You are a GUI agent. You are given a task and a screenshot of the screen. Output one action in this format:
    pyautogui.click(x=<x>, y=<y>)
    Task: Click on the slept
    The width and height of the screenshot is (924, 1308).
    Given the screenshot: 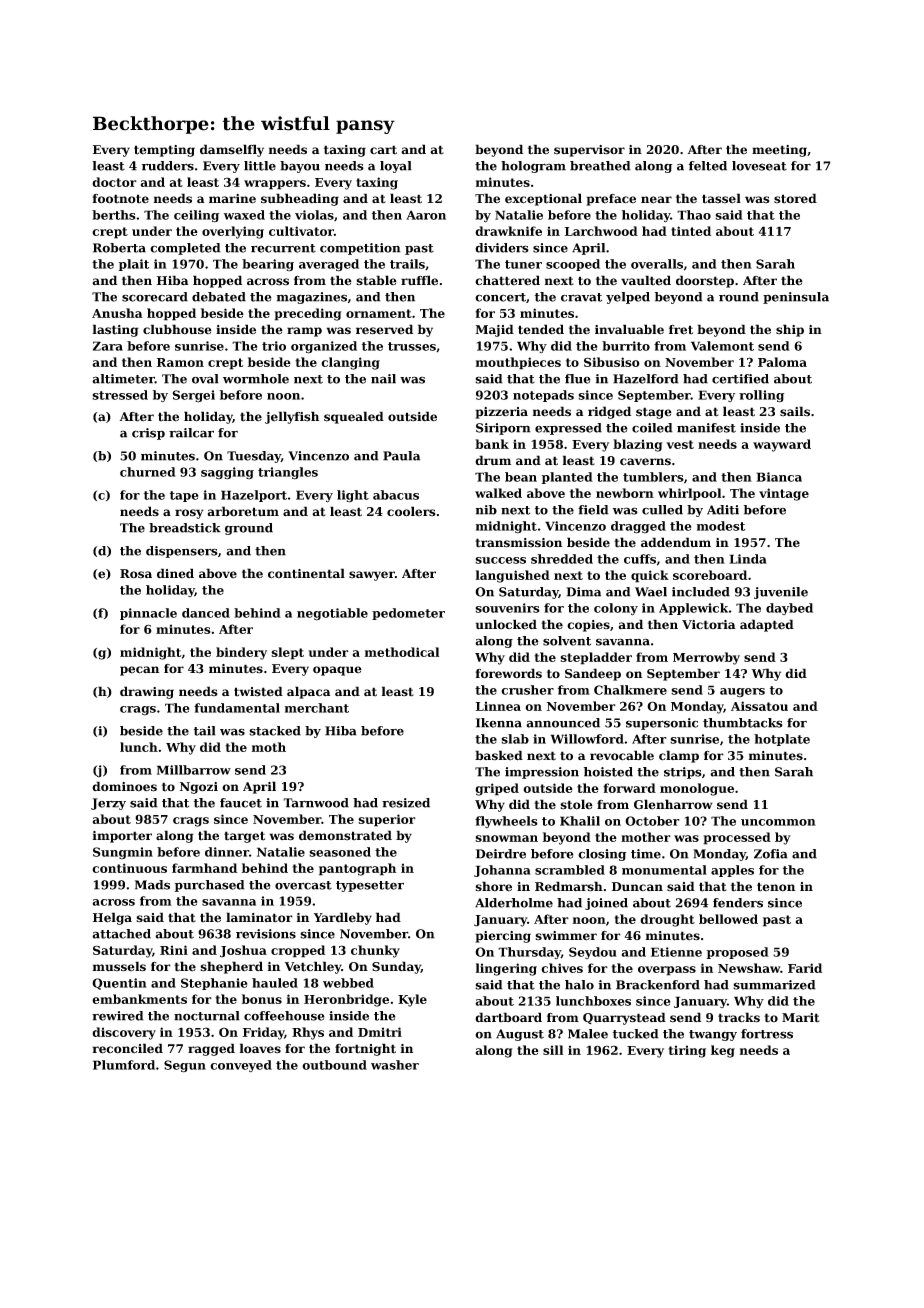 What is the action you would take?
    pyautogui.click(x=287, y=653)
